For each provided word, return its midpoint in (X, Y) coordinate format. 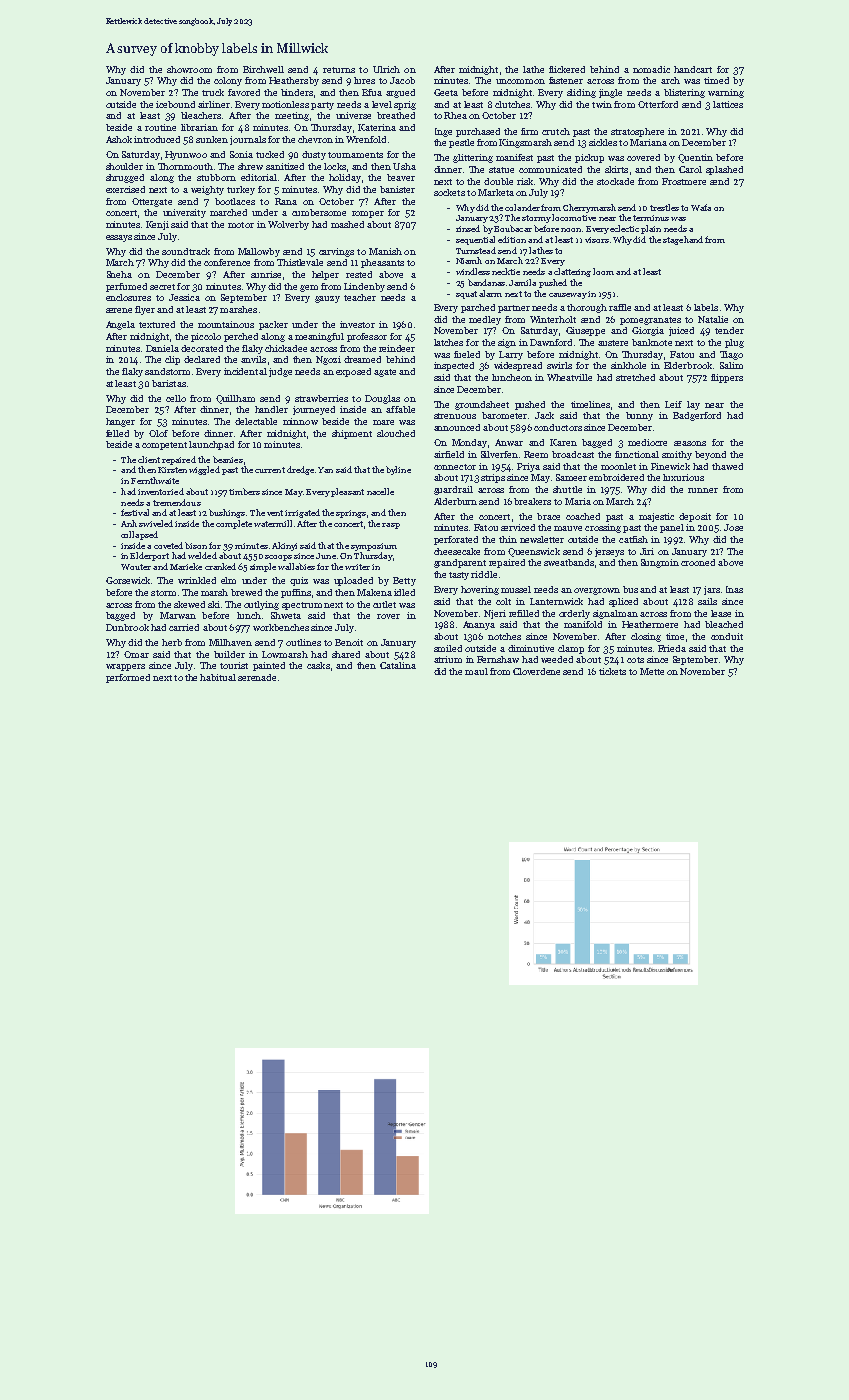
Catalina (398, 665)
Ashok (119, 139)
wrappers (125, 667)
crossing (603, 528)
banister (397, 189)
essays (119, 238)
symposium (374, 547)
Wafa (701, 207)
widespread (518, 366)
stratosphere (637, 132)
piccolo (206, 337)
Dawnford (551, 342)
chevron (315, 139)
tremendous (177, 502)
